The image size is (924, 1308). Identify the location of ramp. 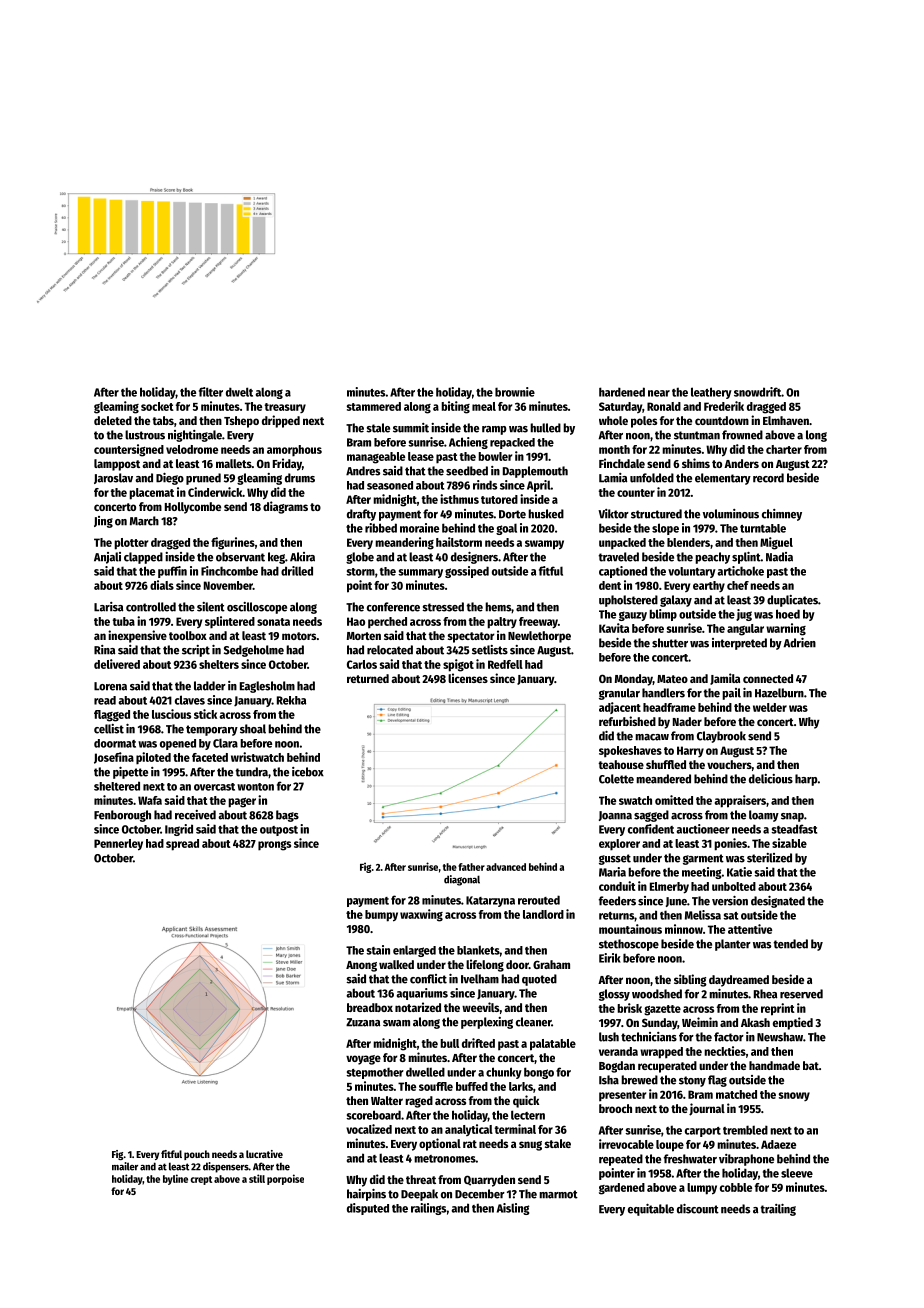
(494, 430).
